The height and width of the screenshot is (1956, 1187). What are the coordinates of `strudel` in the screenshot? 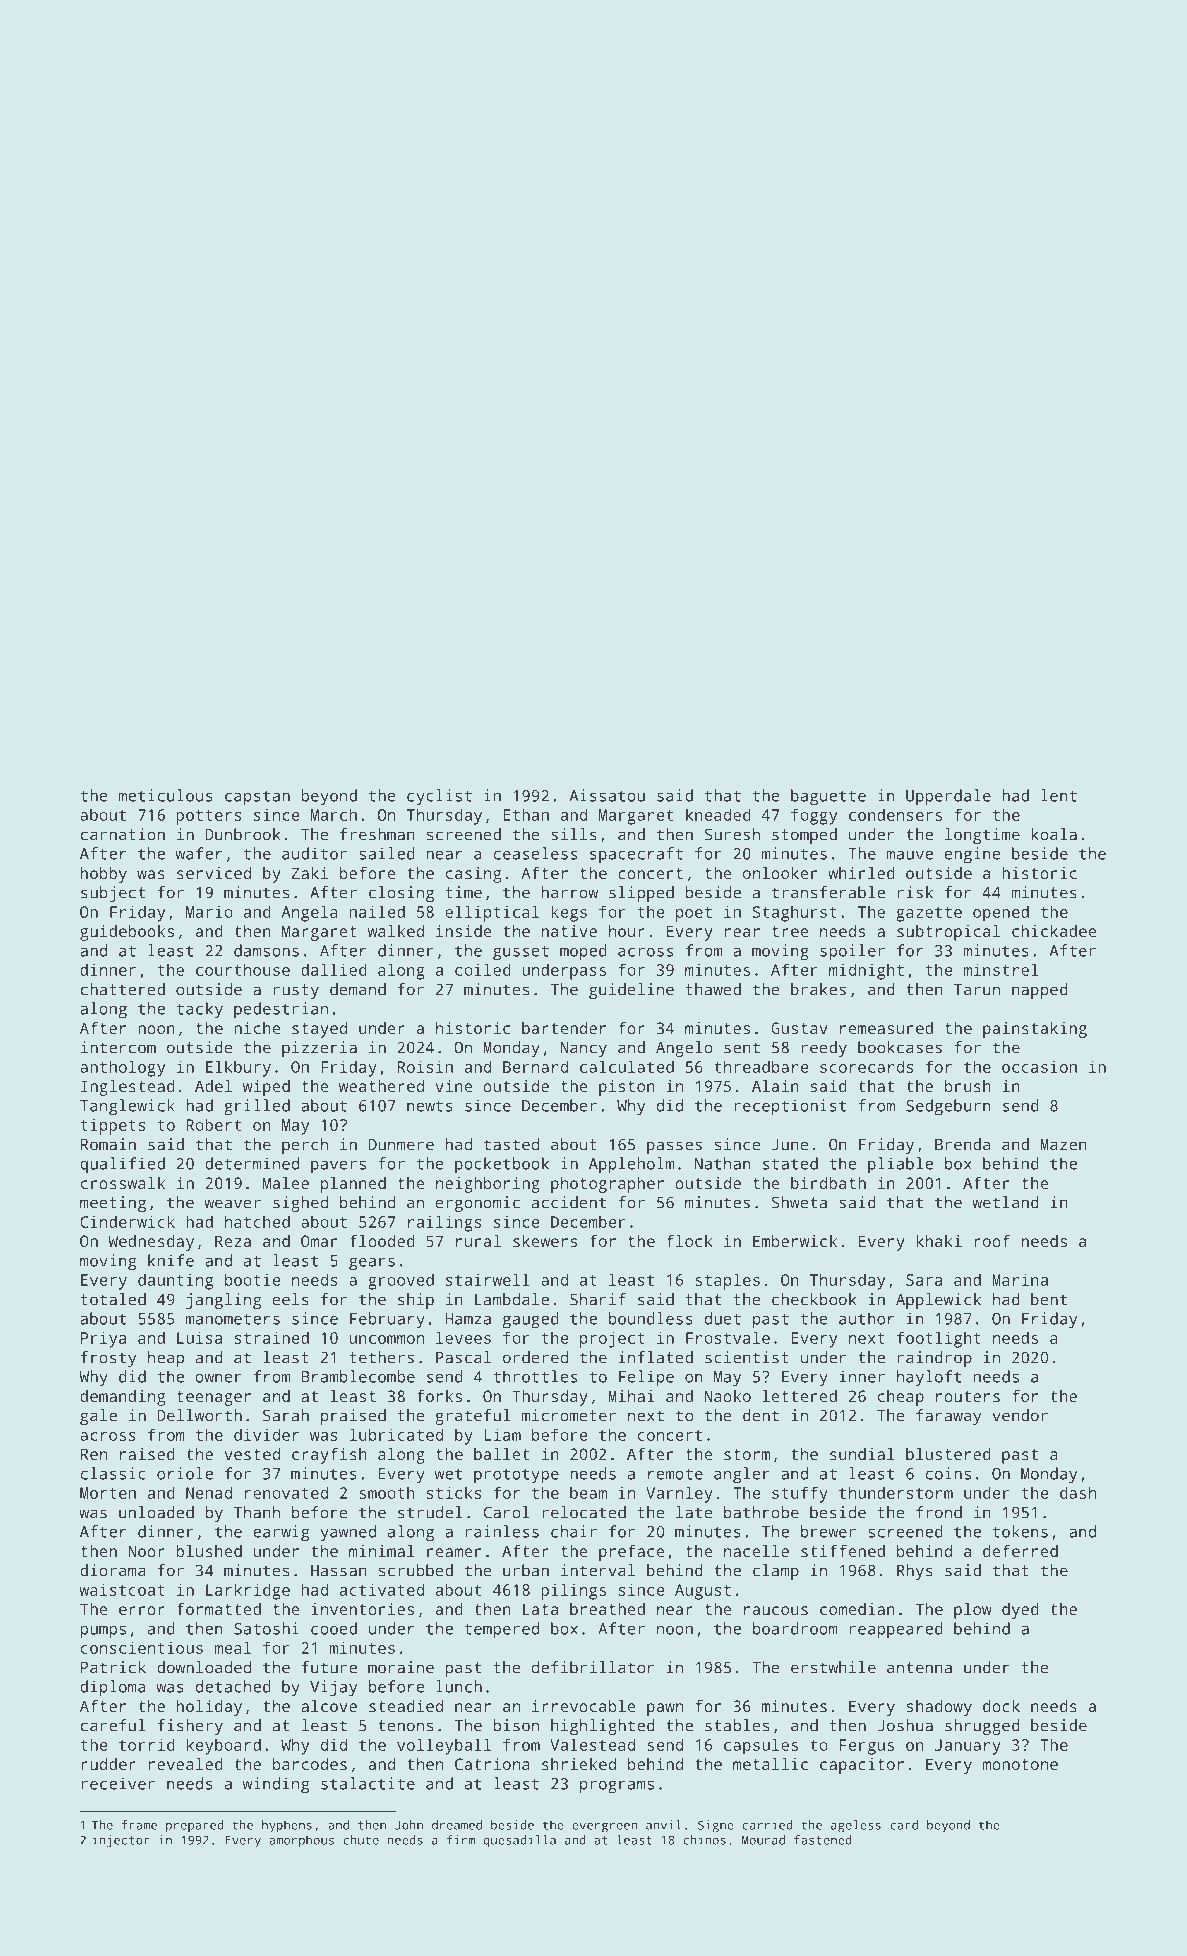 It's located at (430, 1512).
